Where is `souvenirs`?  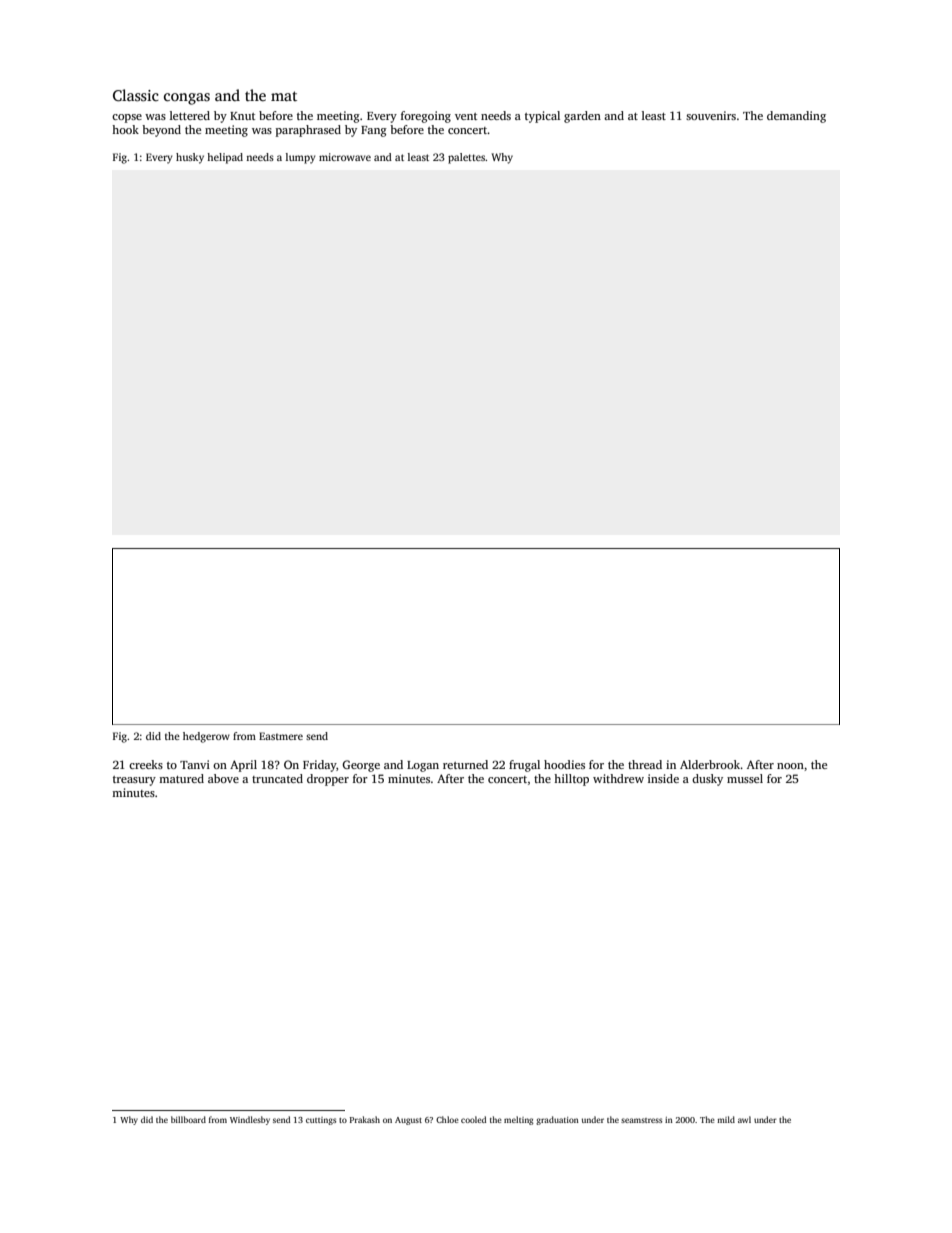 souvenirs is located at coordinates (711, 115).
